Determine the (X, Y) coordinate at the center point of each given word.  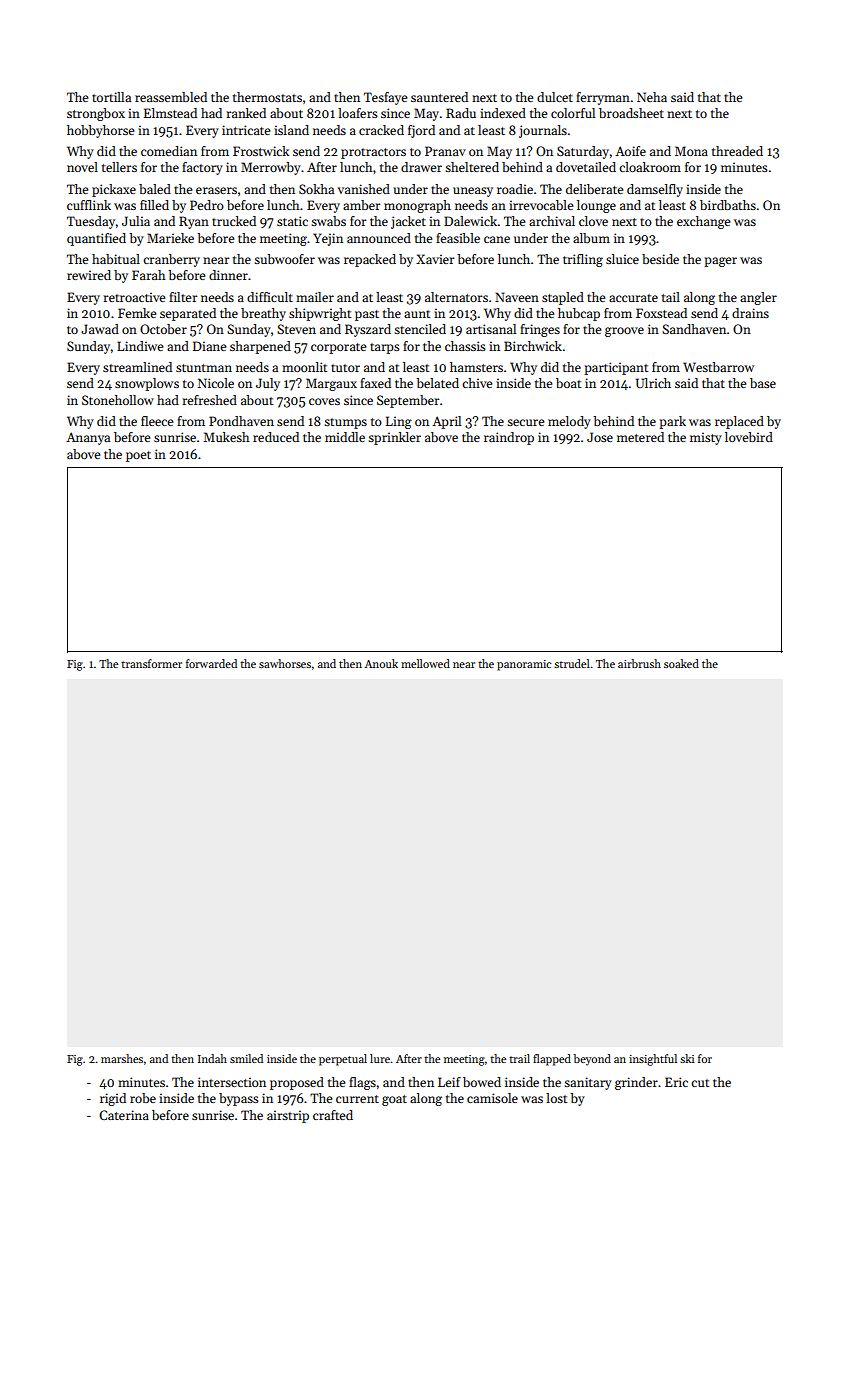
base (763, 383)
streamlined (137, 367)
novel (82, 167)
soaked (681, 663)
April (446, 422)
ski (687, 1058)
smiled (246, 1058)
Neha (652, 97)
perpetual (343, 1060)
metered (640, 437)
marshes (122, 1058)
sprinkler (394, 438)
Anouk (381, 663)
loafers (358, 113)
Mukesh (226, 437)
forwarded (211, 663)
